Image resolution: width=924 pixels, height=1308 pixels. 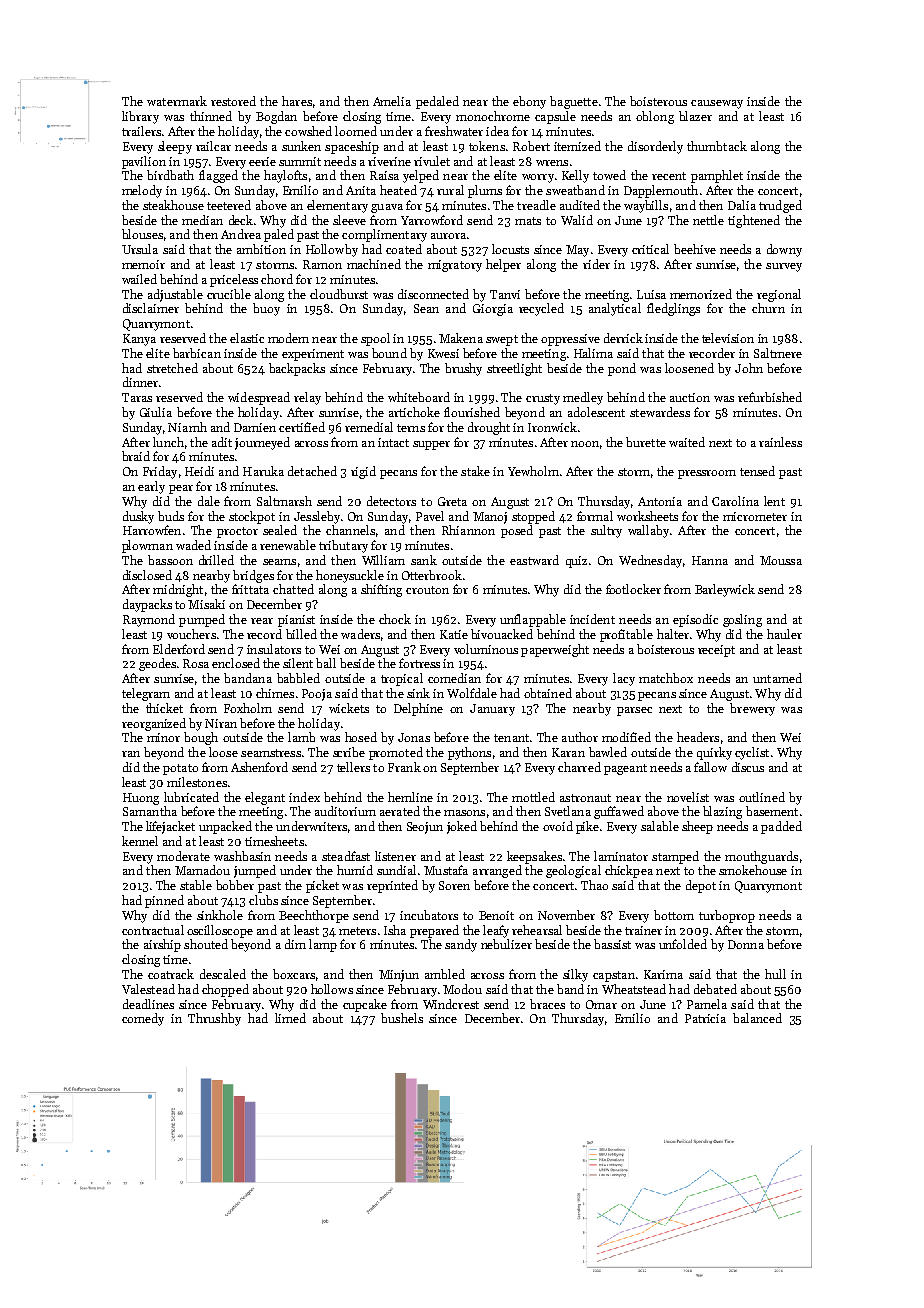 What do you see at coordinates (430, 516) in the document?
I see `Pavel` at bounding box center [430, 516].
